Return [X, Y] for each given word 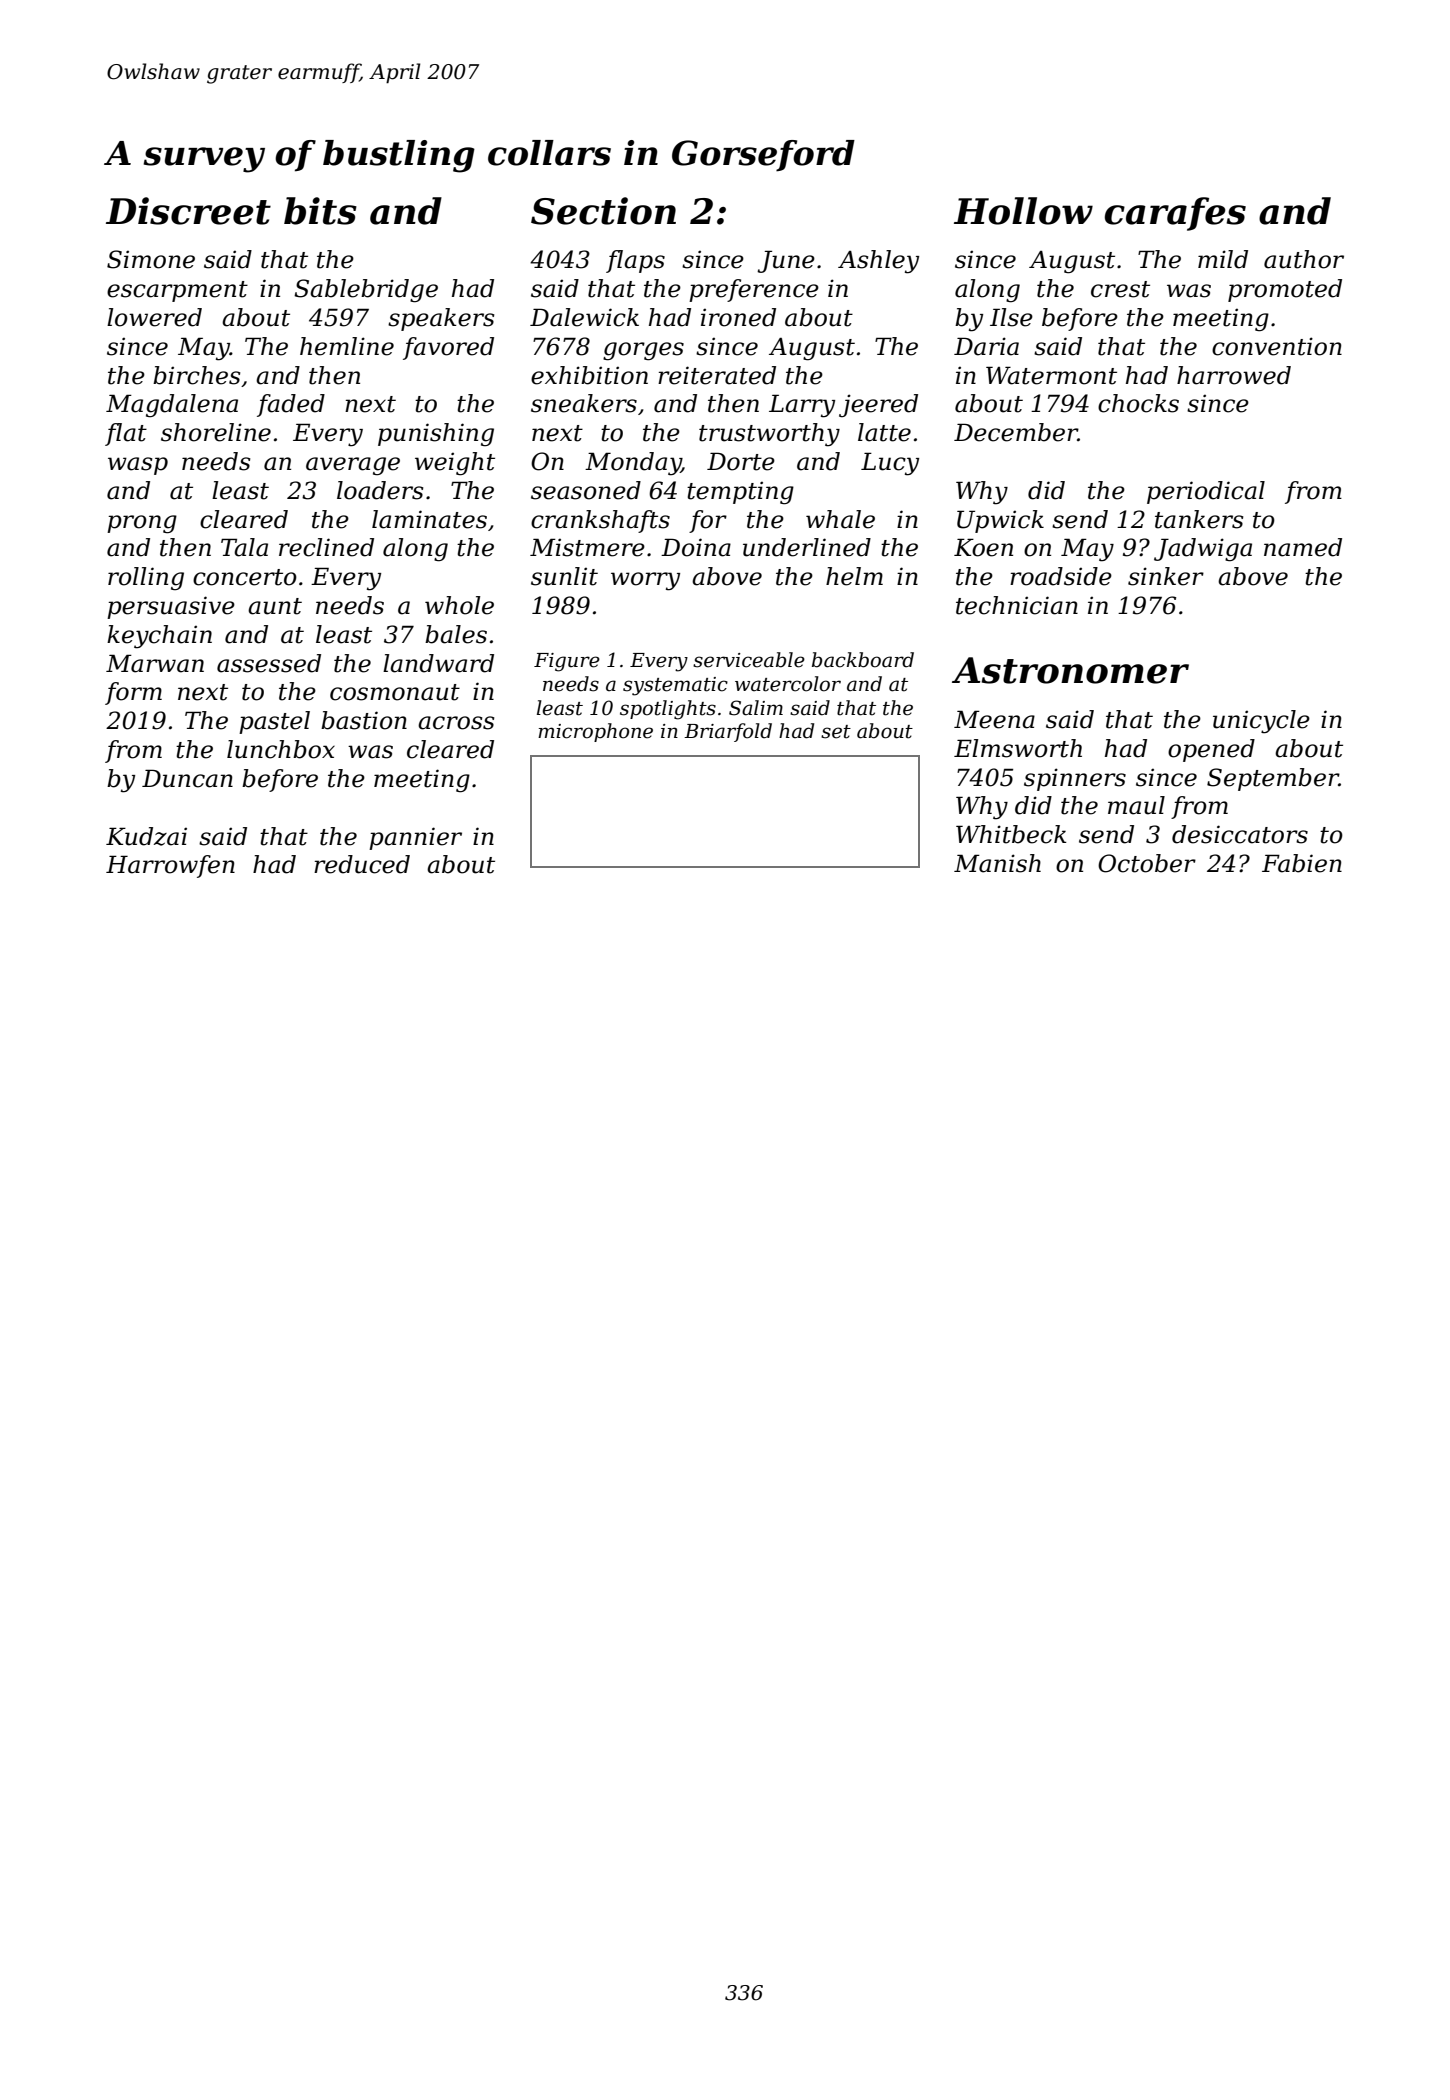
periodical [1206, 492]
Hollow [1023, 211]
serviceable [749, 660]
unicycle [1261, 722]
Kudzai [146, 836]
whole [459, 605]
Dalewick [584, 317]
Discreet [188, 211]
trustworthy [769, 435]
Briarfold [728, 732]
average [353, 466]
